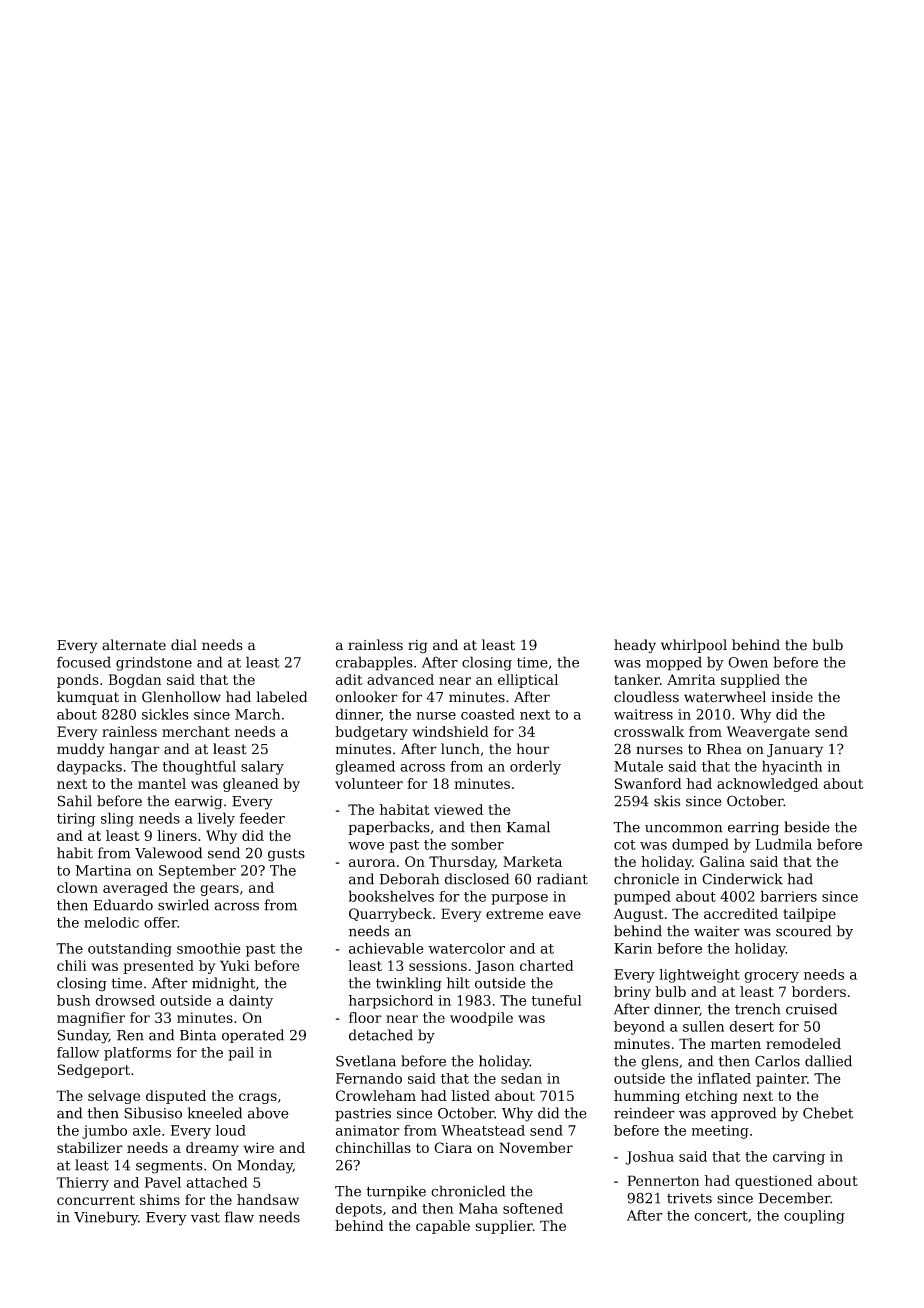 This screenshot has height=1308, width=924. What do you see at coordinates (521, 1078) in the screenshot?
I see `sedan` at bounding box center [521, 1078].
